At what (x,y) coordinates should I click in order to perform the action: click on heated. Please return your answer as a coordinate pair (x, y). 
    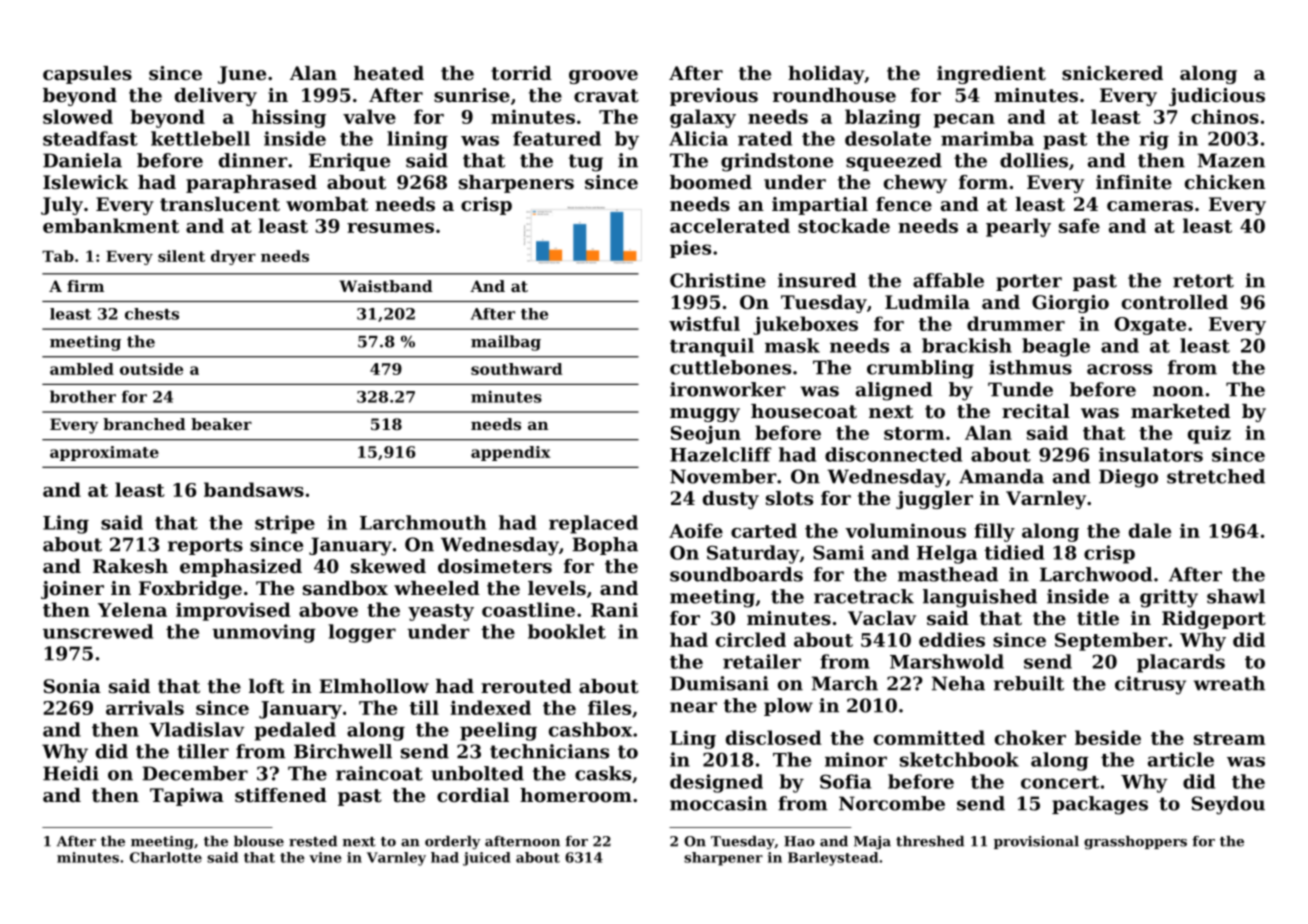
    Looking at the image, I should click on (389, 73).
